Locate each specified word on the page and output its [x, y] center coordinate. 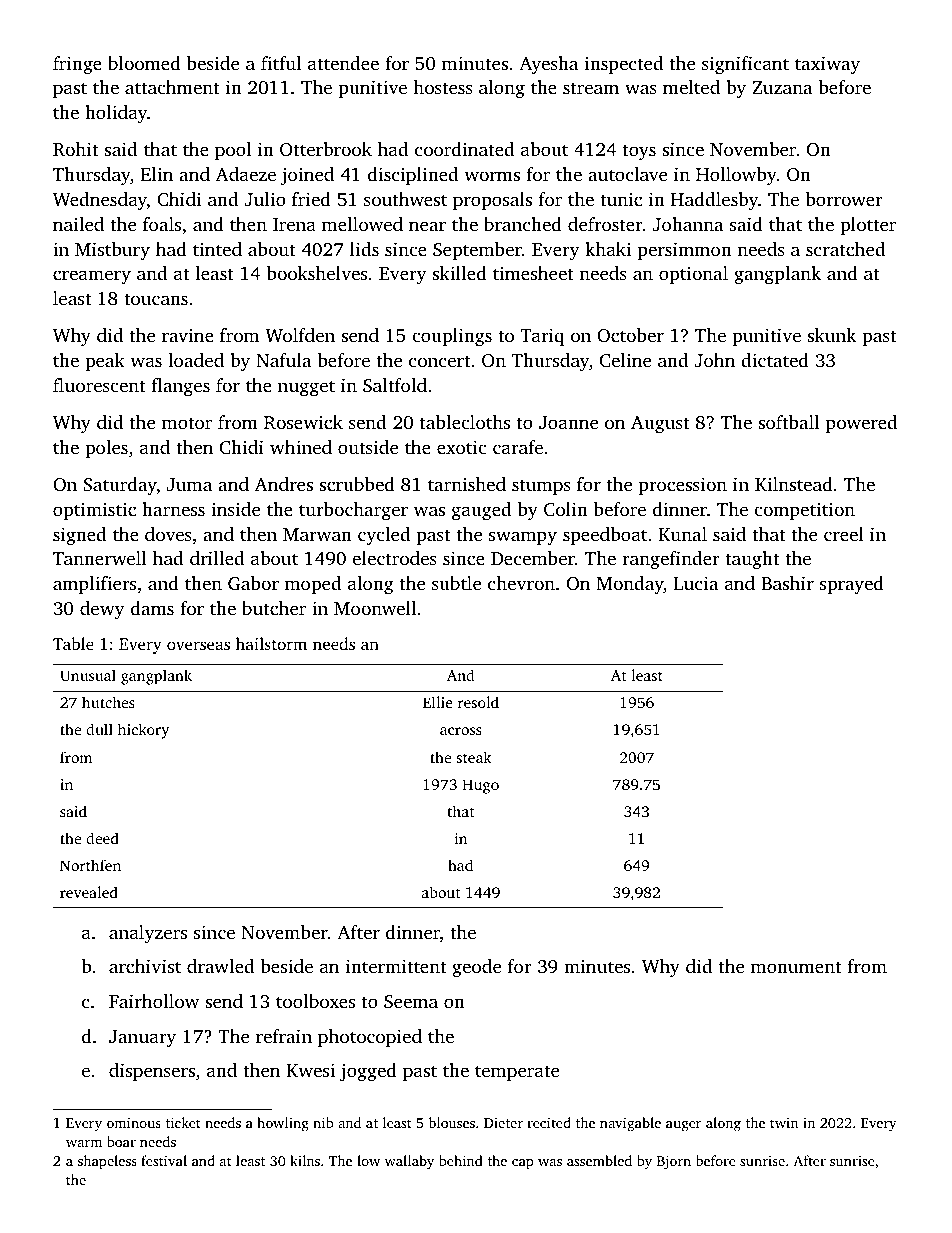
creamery [92, 277]
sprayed [852, 585]
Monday [630, 585]
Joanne [568, 423]
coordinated [464, 149]
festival [164, 1160]
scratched [845, 249]
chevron [521, 583]
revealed [89, 892]
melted [691, 87]
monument [796, 967]
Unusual [88, 675]
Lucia [696, 583]
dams [152, 608]
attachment [172, 87]
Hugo [480, 786]
